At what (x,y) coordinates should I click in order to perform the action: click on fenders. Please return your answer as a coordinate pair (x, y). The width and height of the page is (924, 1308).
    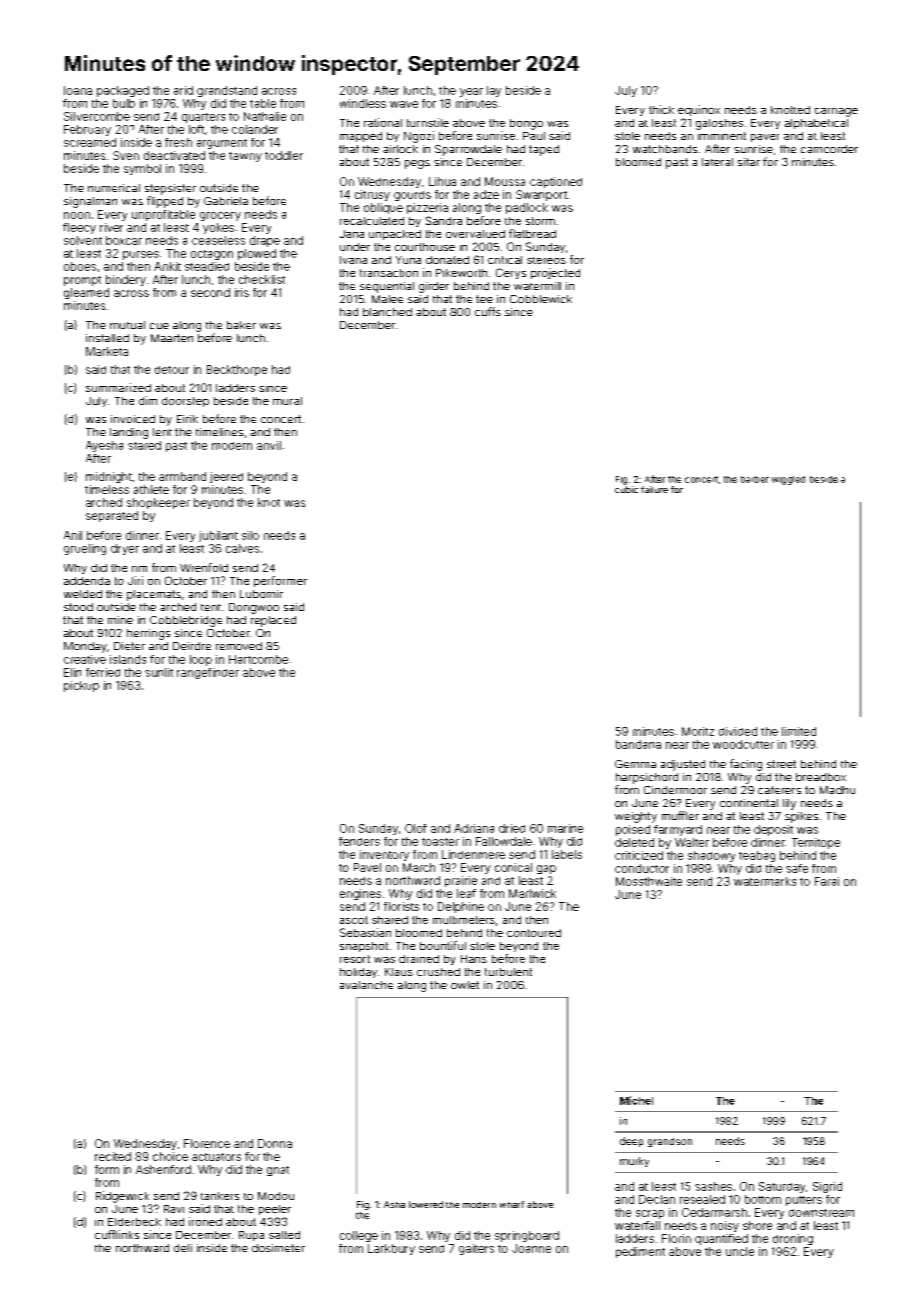
    Looking at the image, I should click on (359, 841).
